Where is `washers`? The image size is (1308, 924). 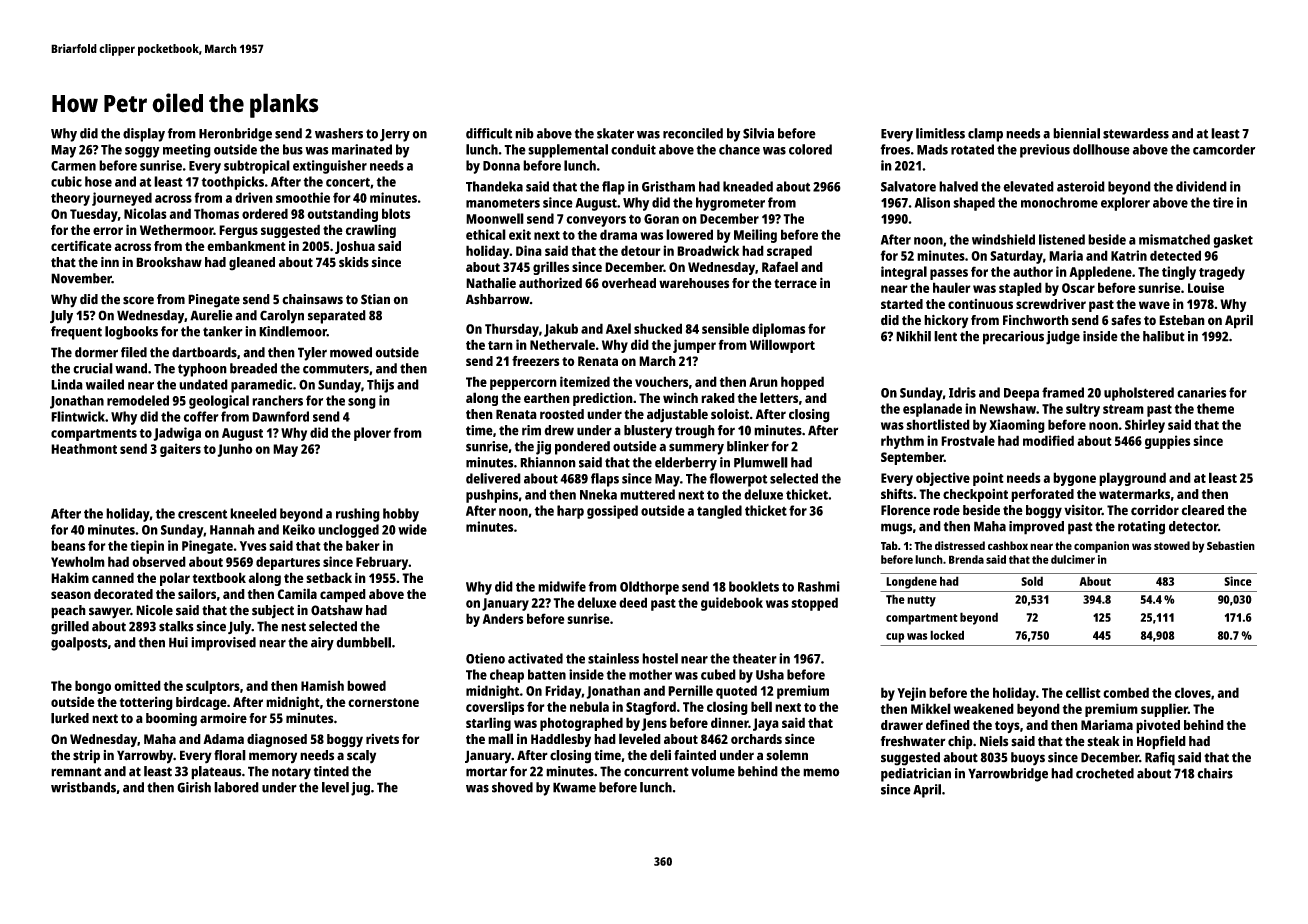
washers is located at coordinates (339, 133).
